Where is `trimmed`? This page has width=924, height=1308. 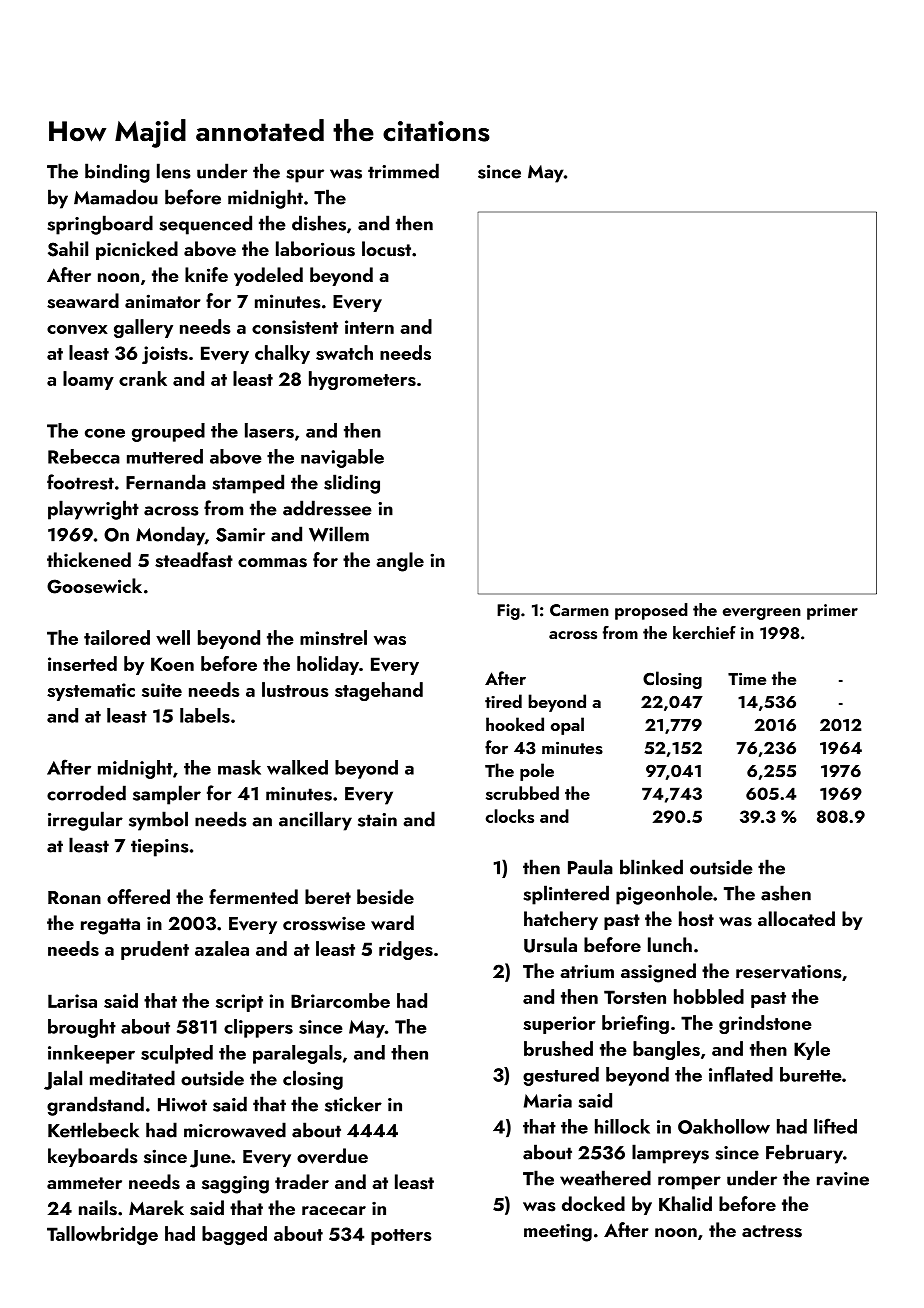 trimmed is located at coordinates (403, 171).
